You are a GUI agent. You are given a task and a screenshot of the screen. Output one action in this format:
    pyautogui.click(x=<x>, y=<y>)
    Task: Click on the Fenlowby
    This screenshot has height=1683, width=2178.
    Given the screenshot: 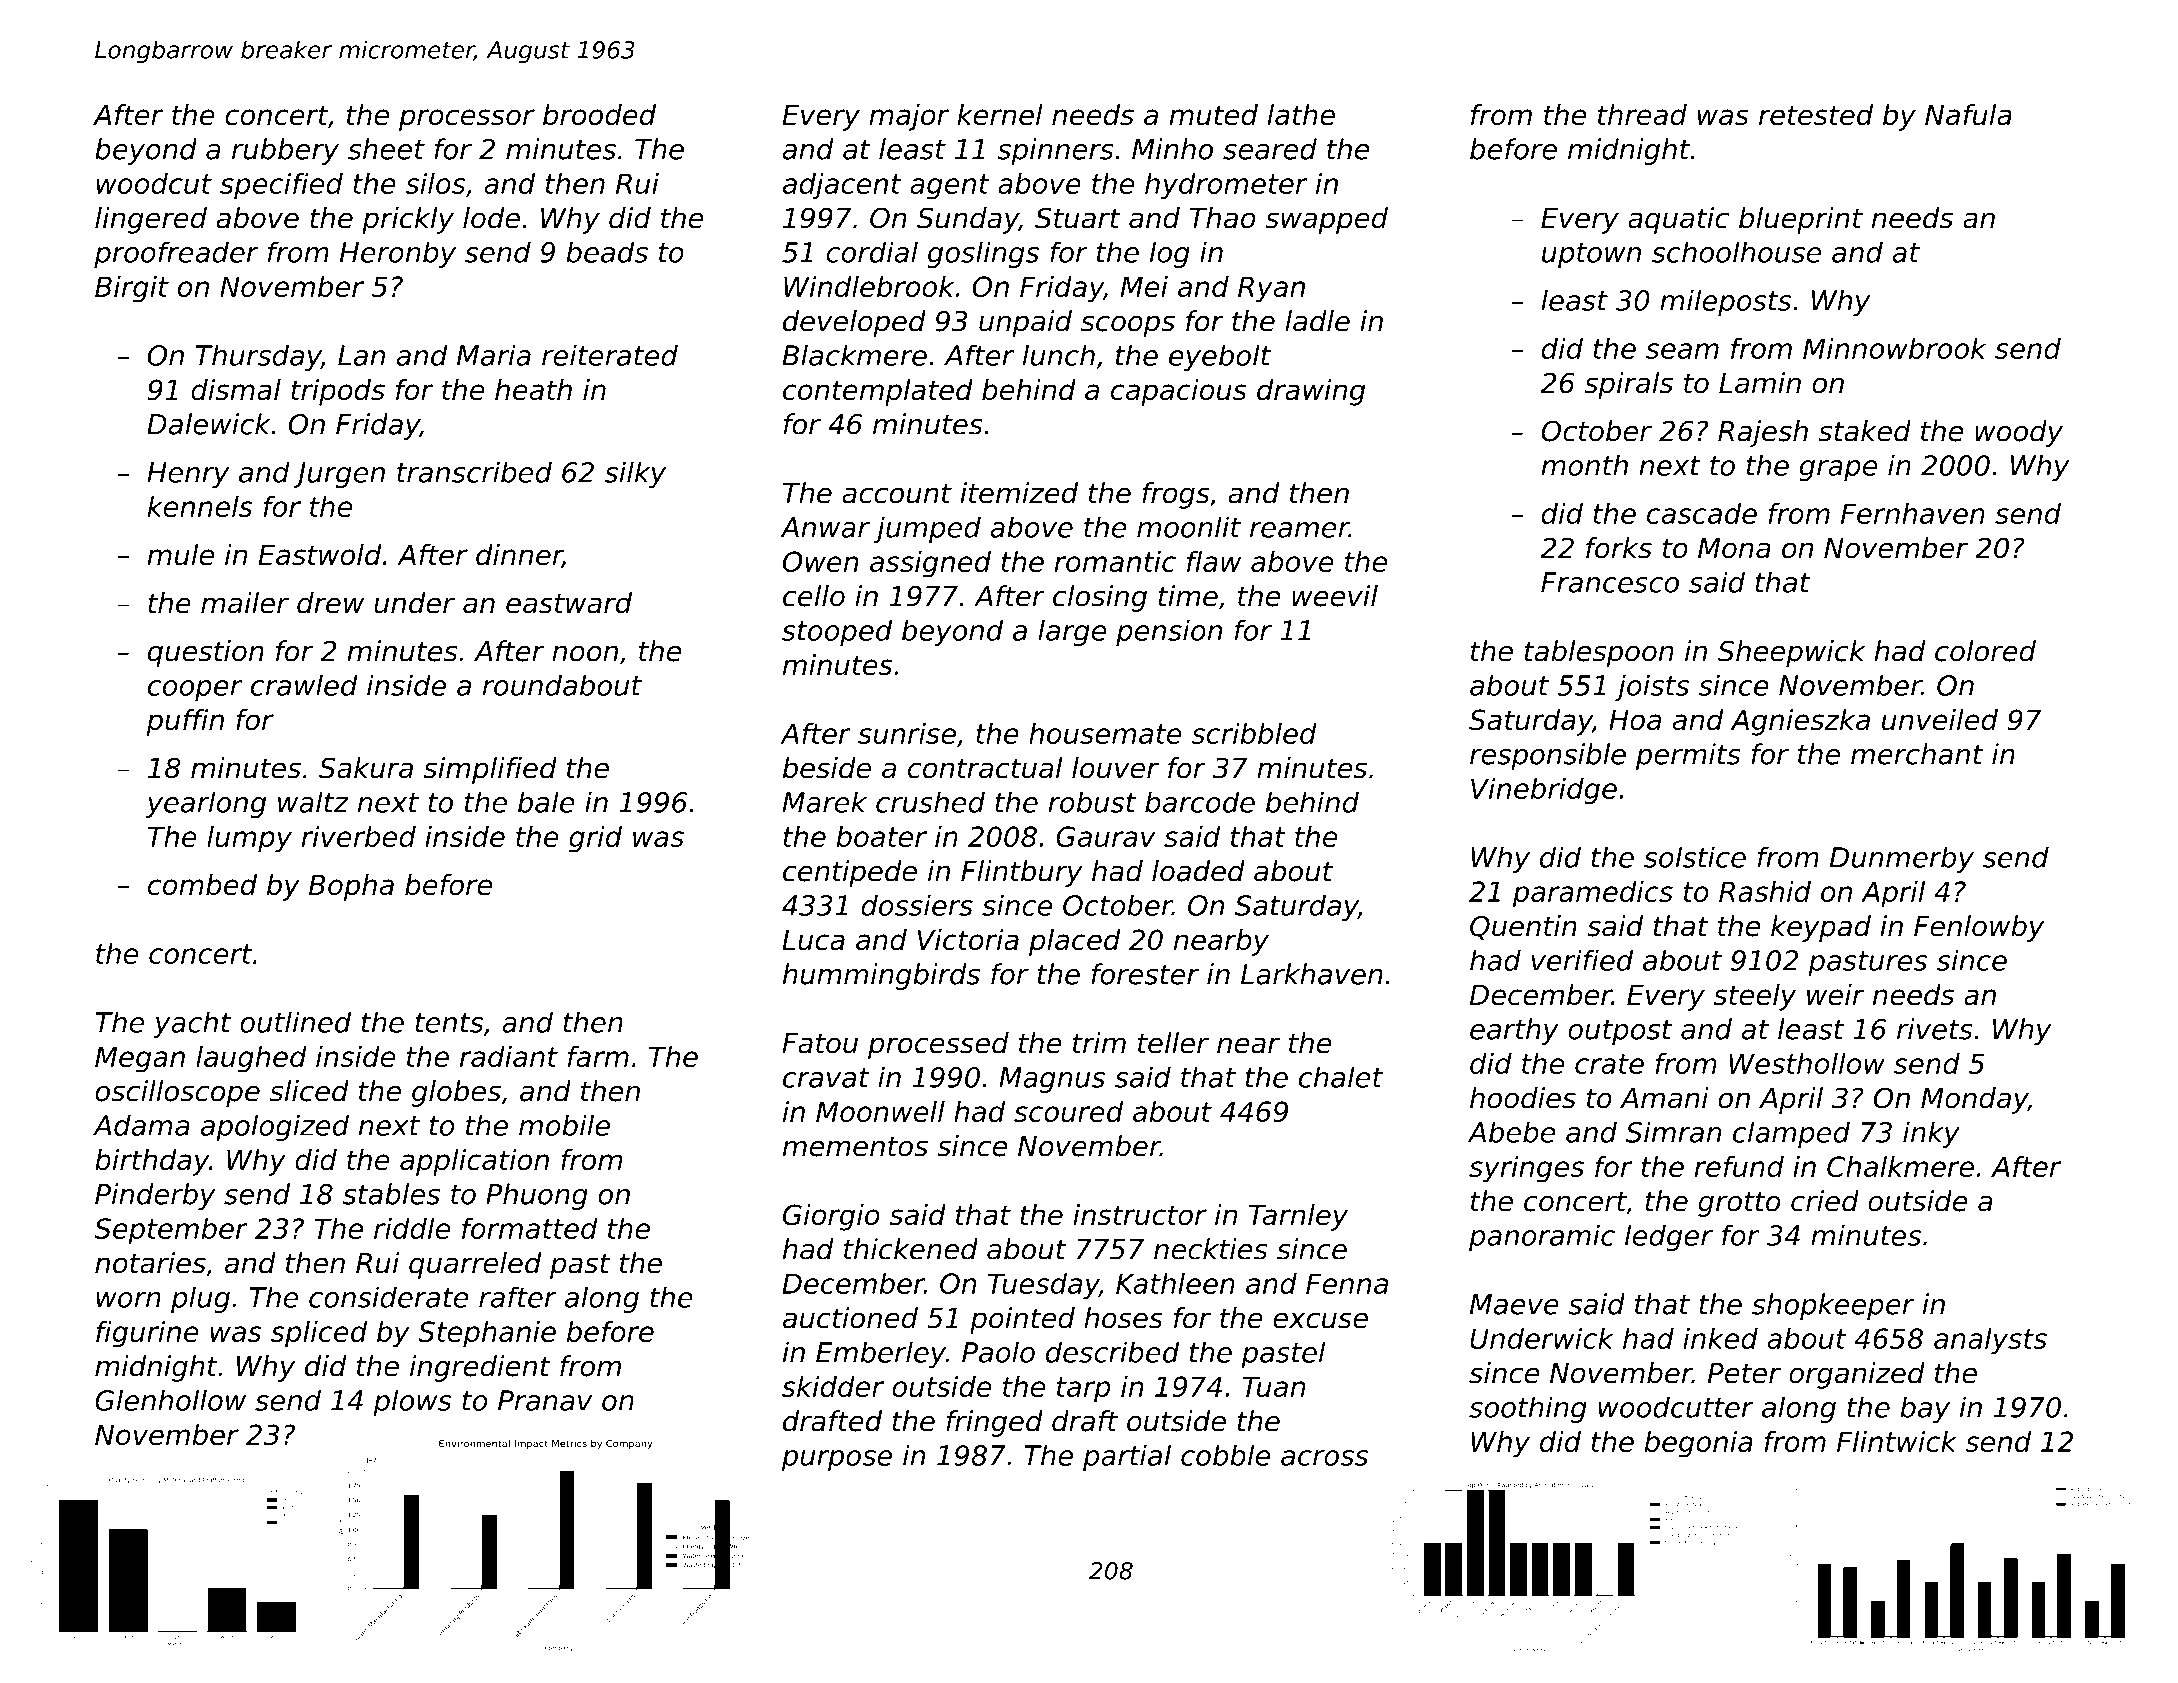 What is the action you would take?
    pyautogui.click(x=1979, y=928)
